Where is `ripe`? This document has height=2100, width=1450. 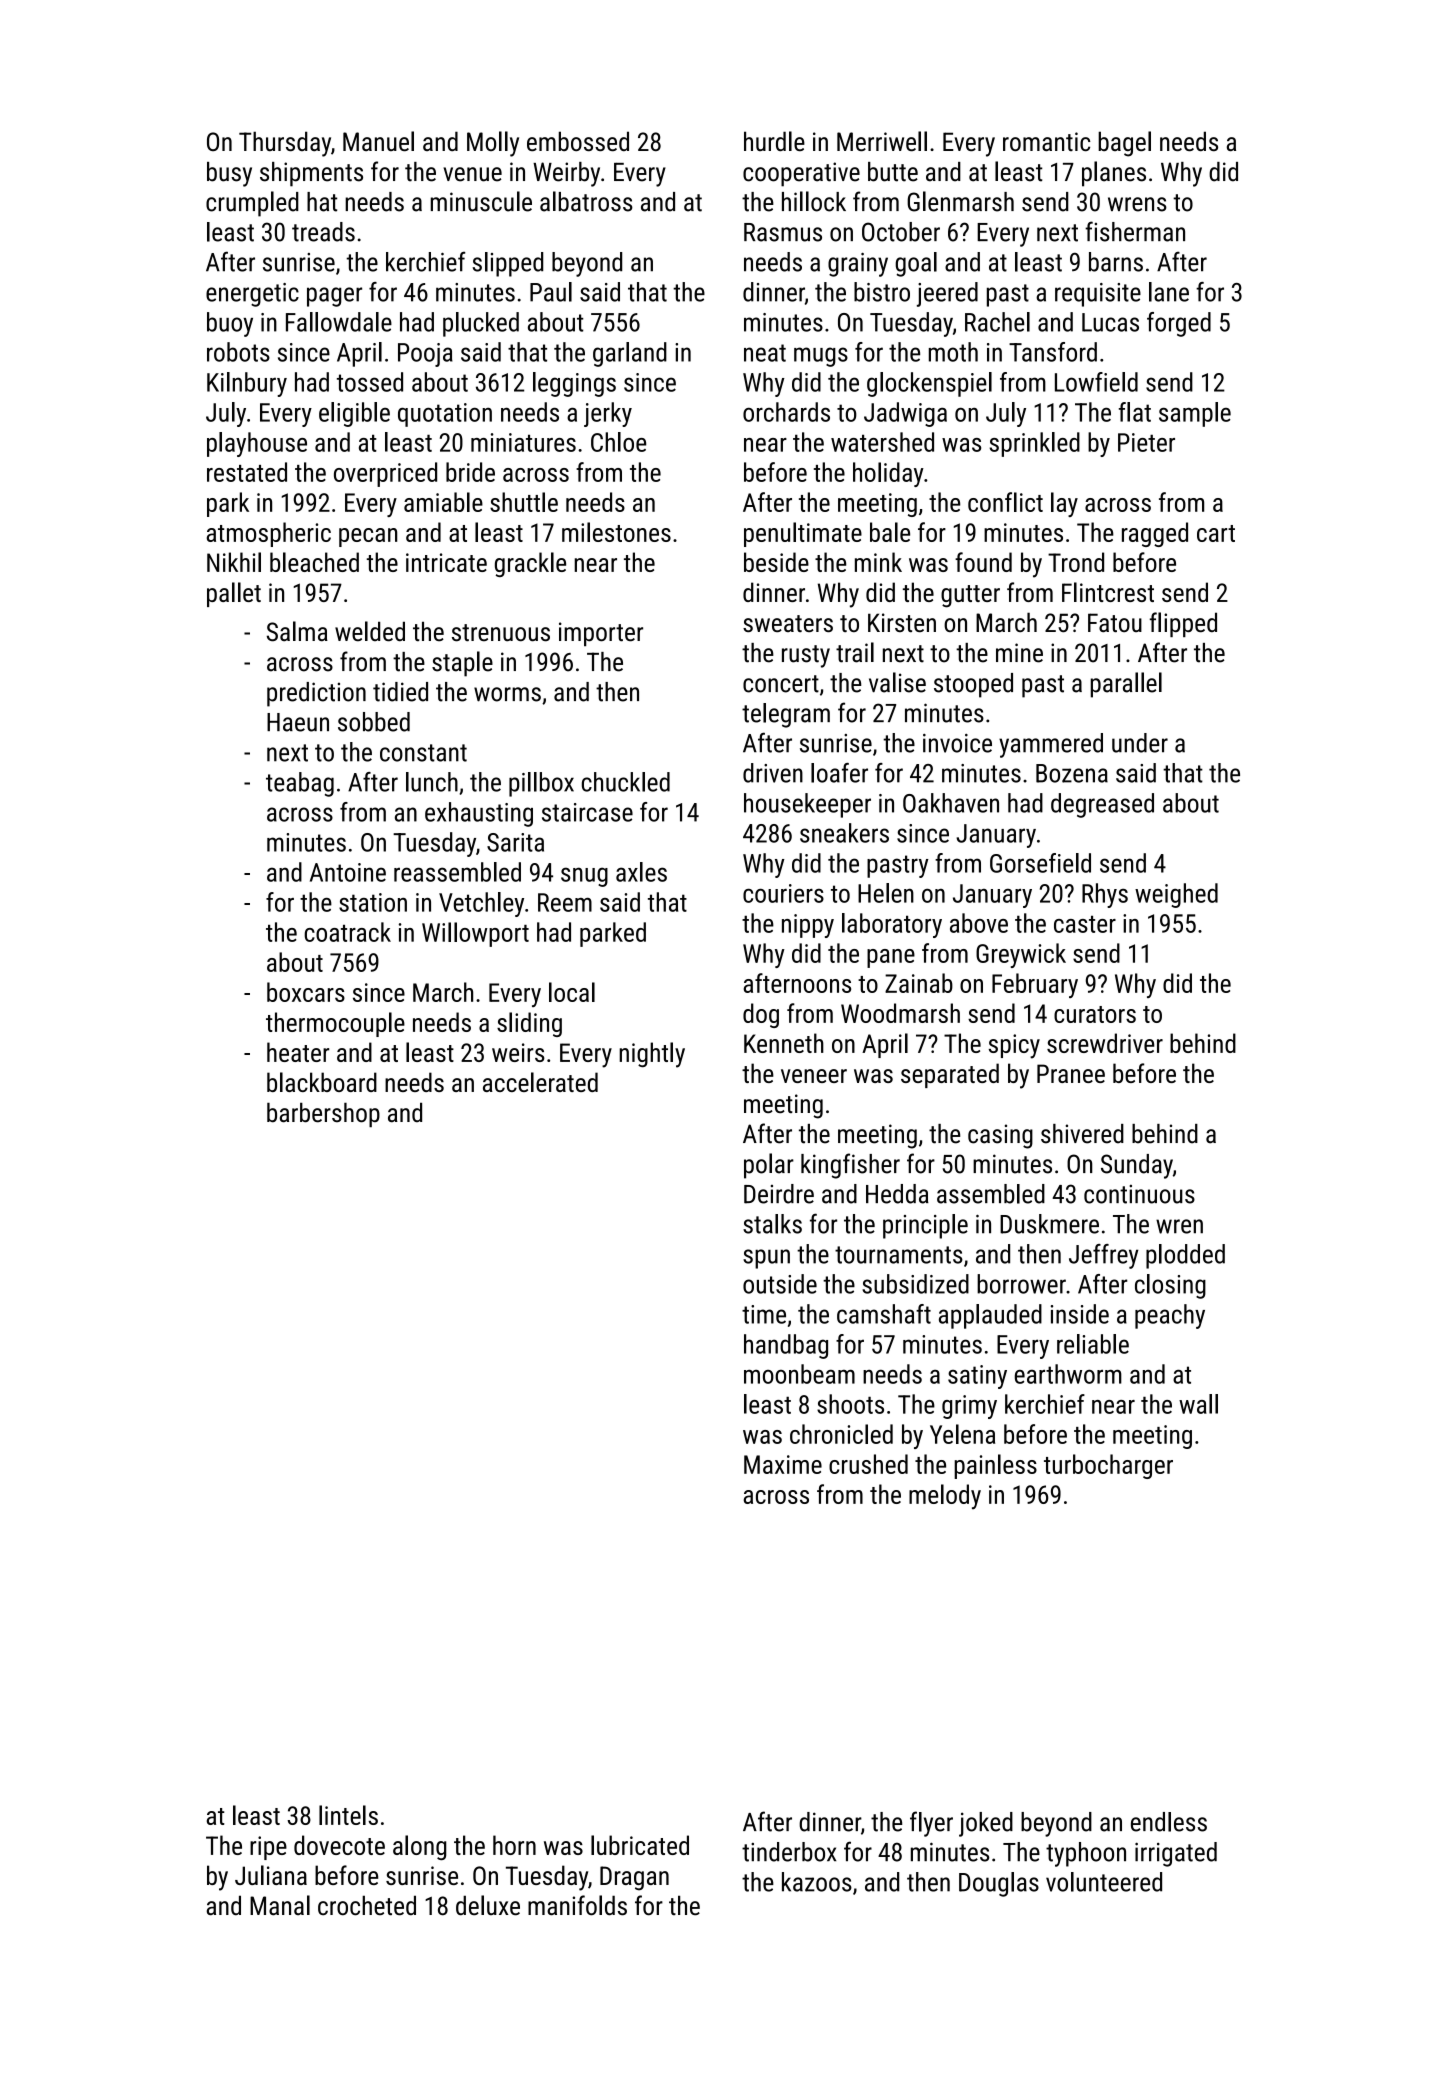
ripe is located at coordinates (268, 1848).
